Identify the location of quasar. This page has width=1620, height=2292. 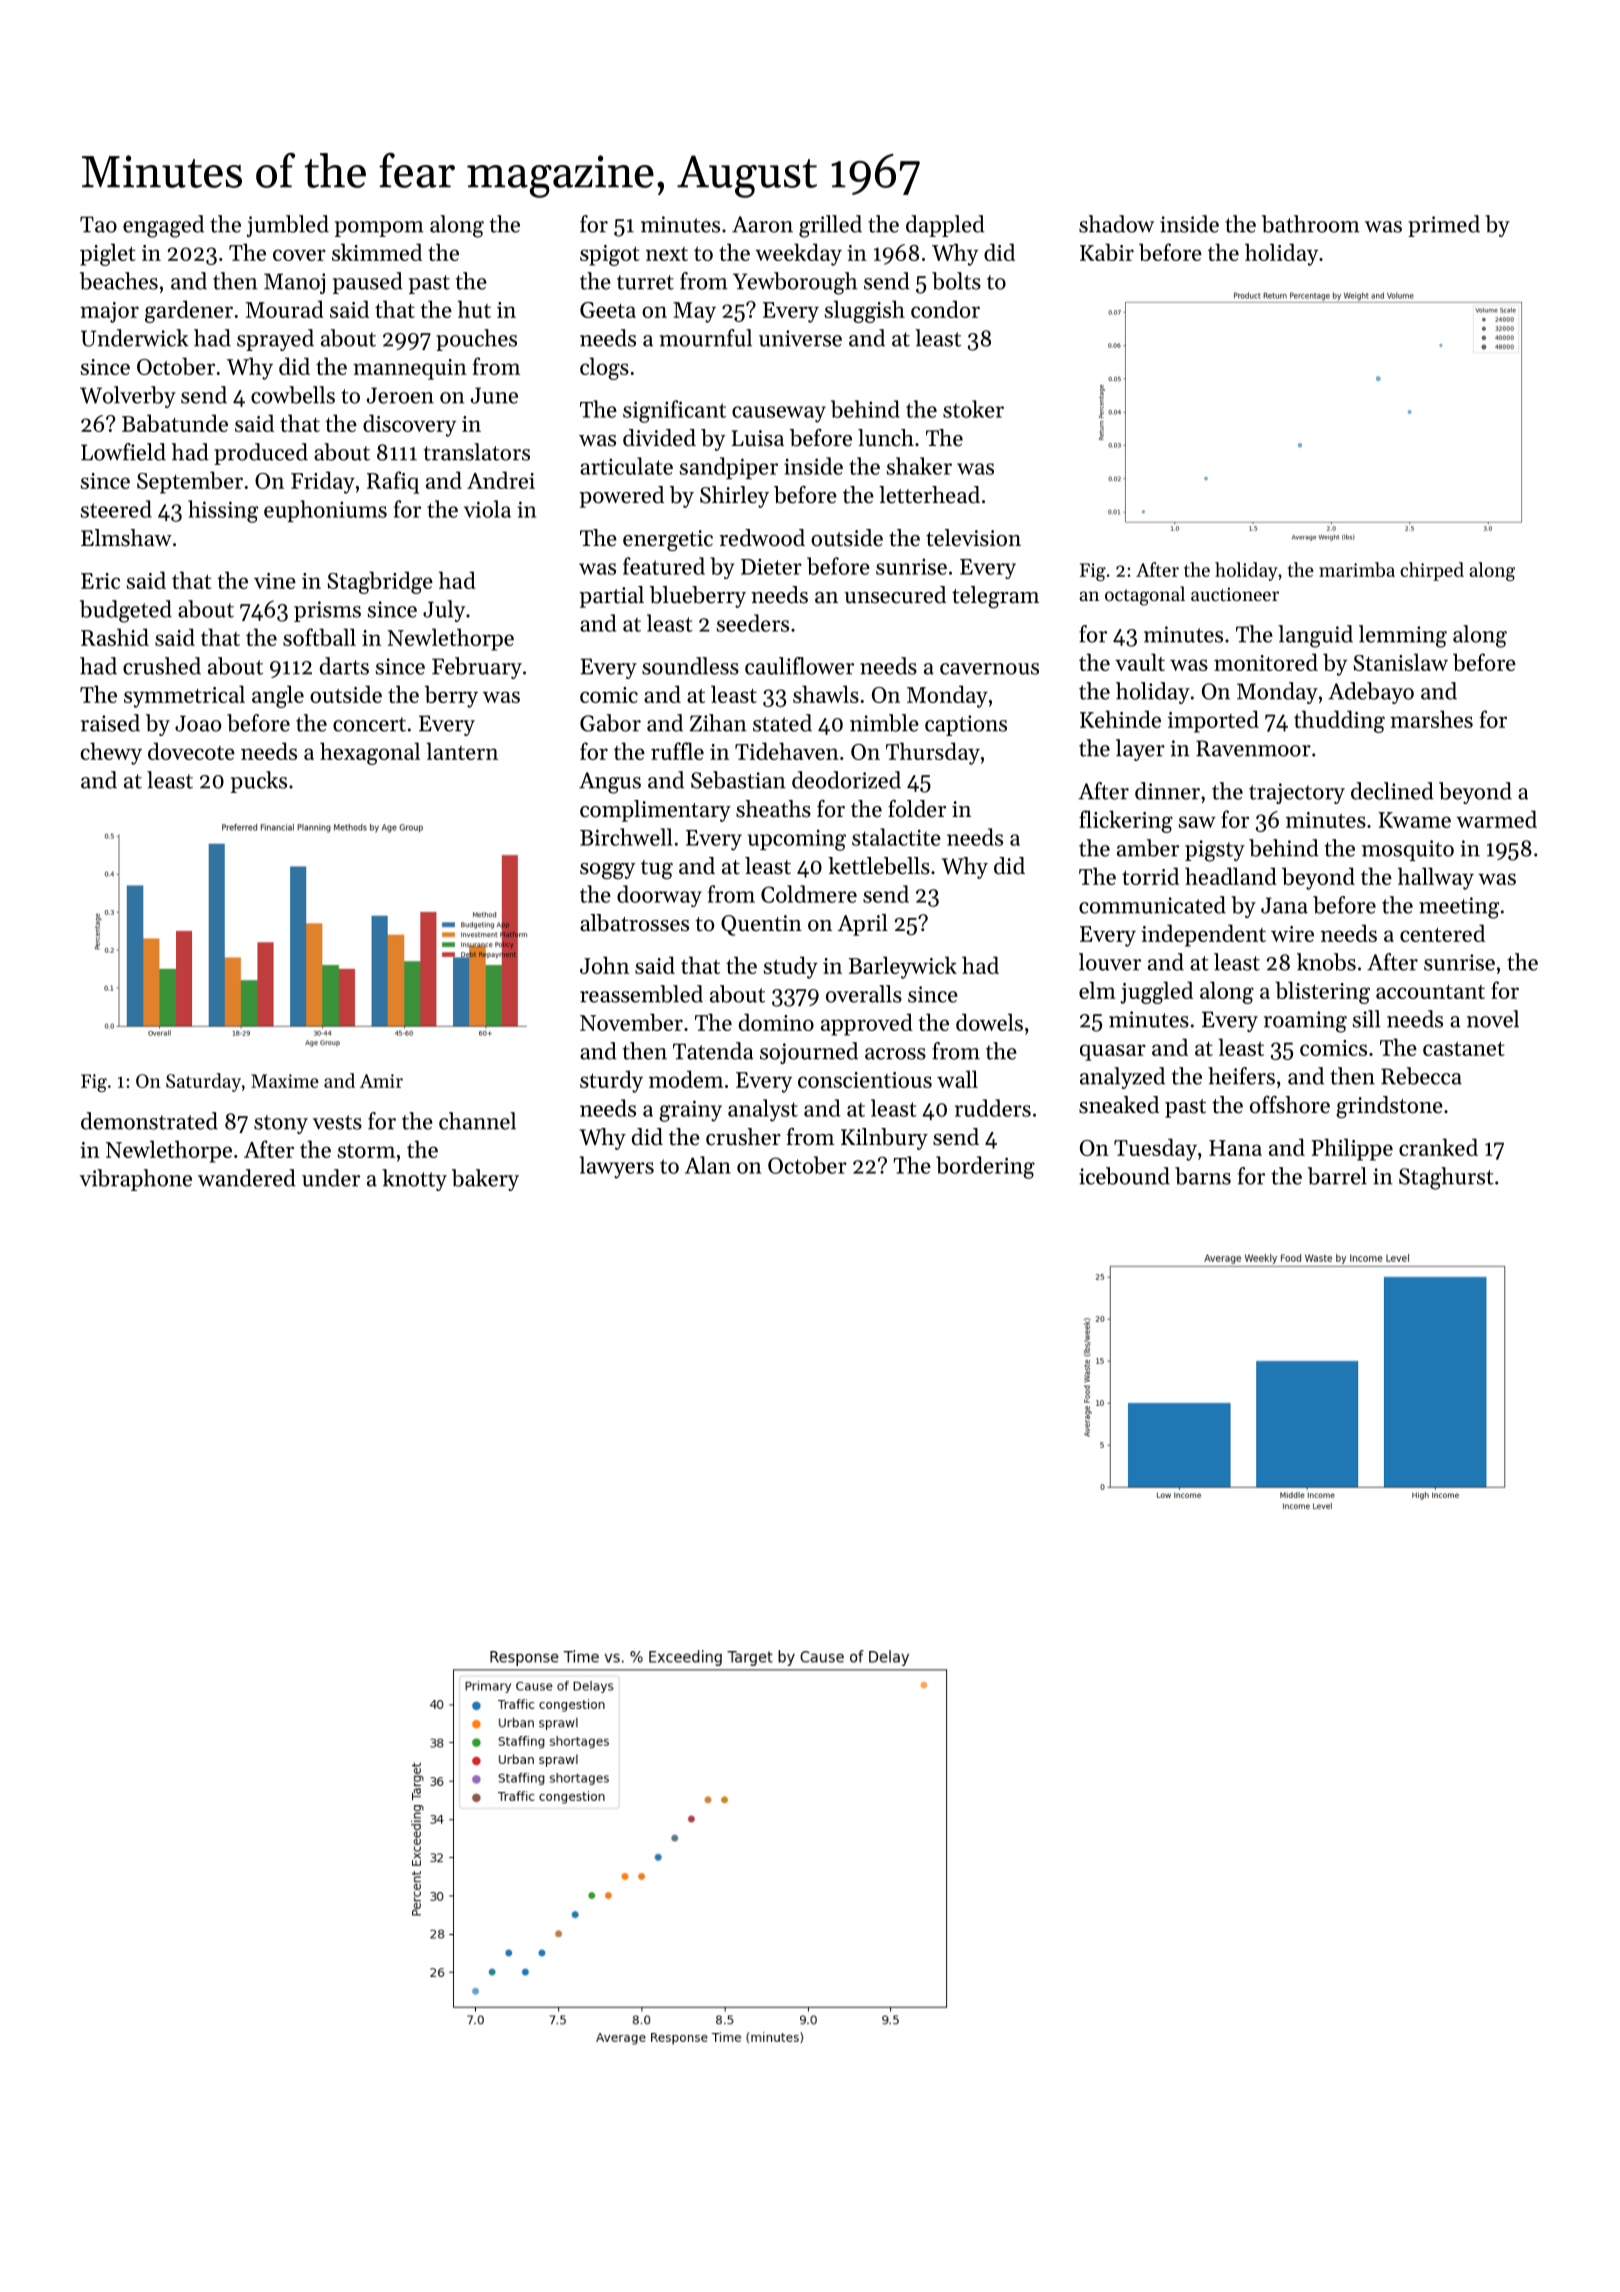
(1113, 1052).
